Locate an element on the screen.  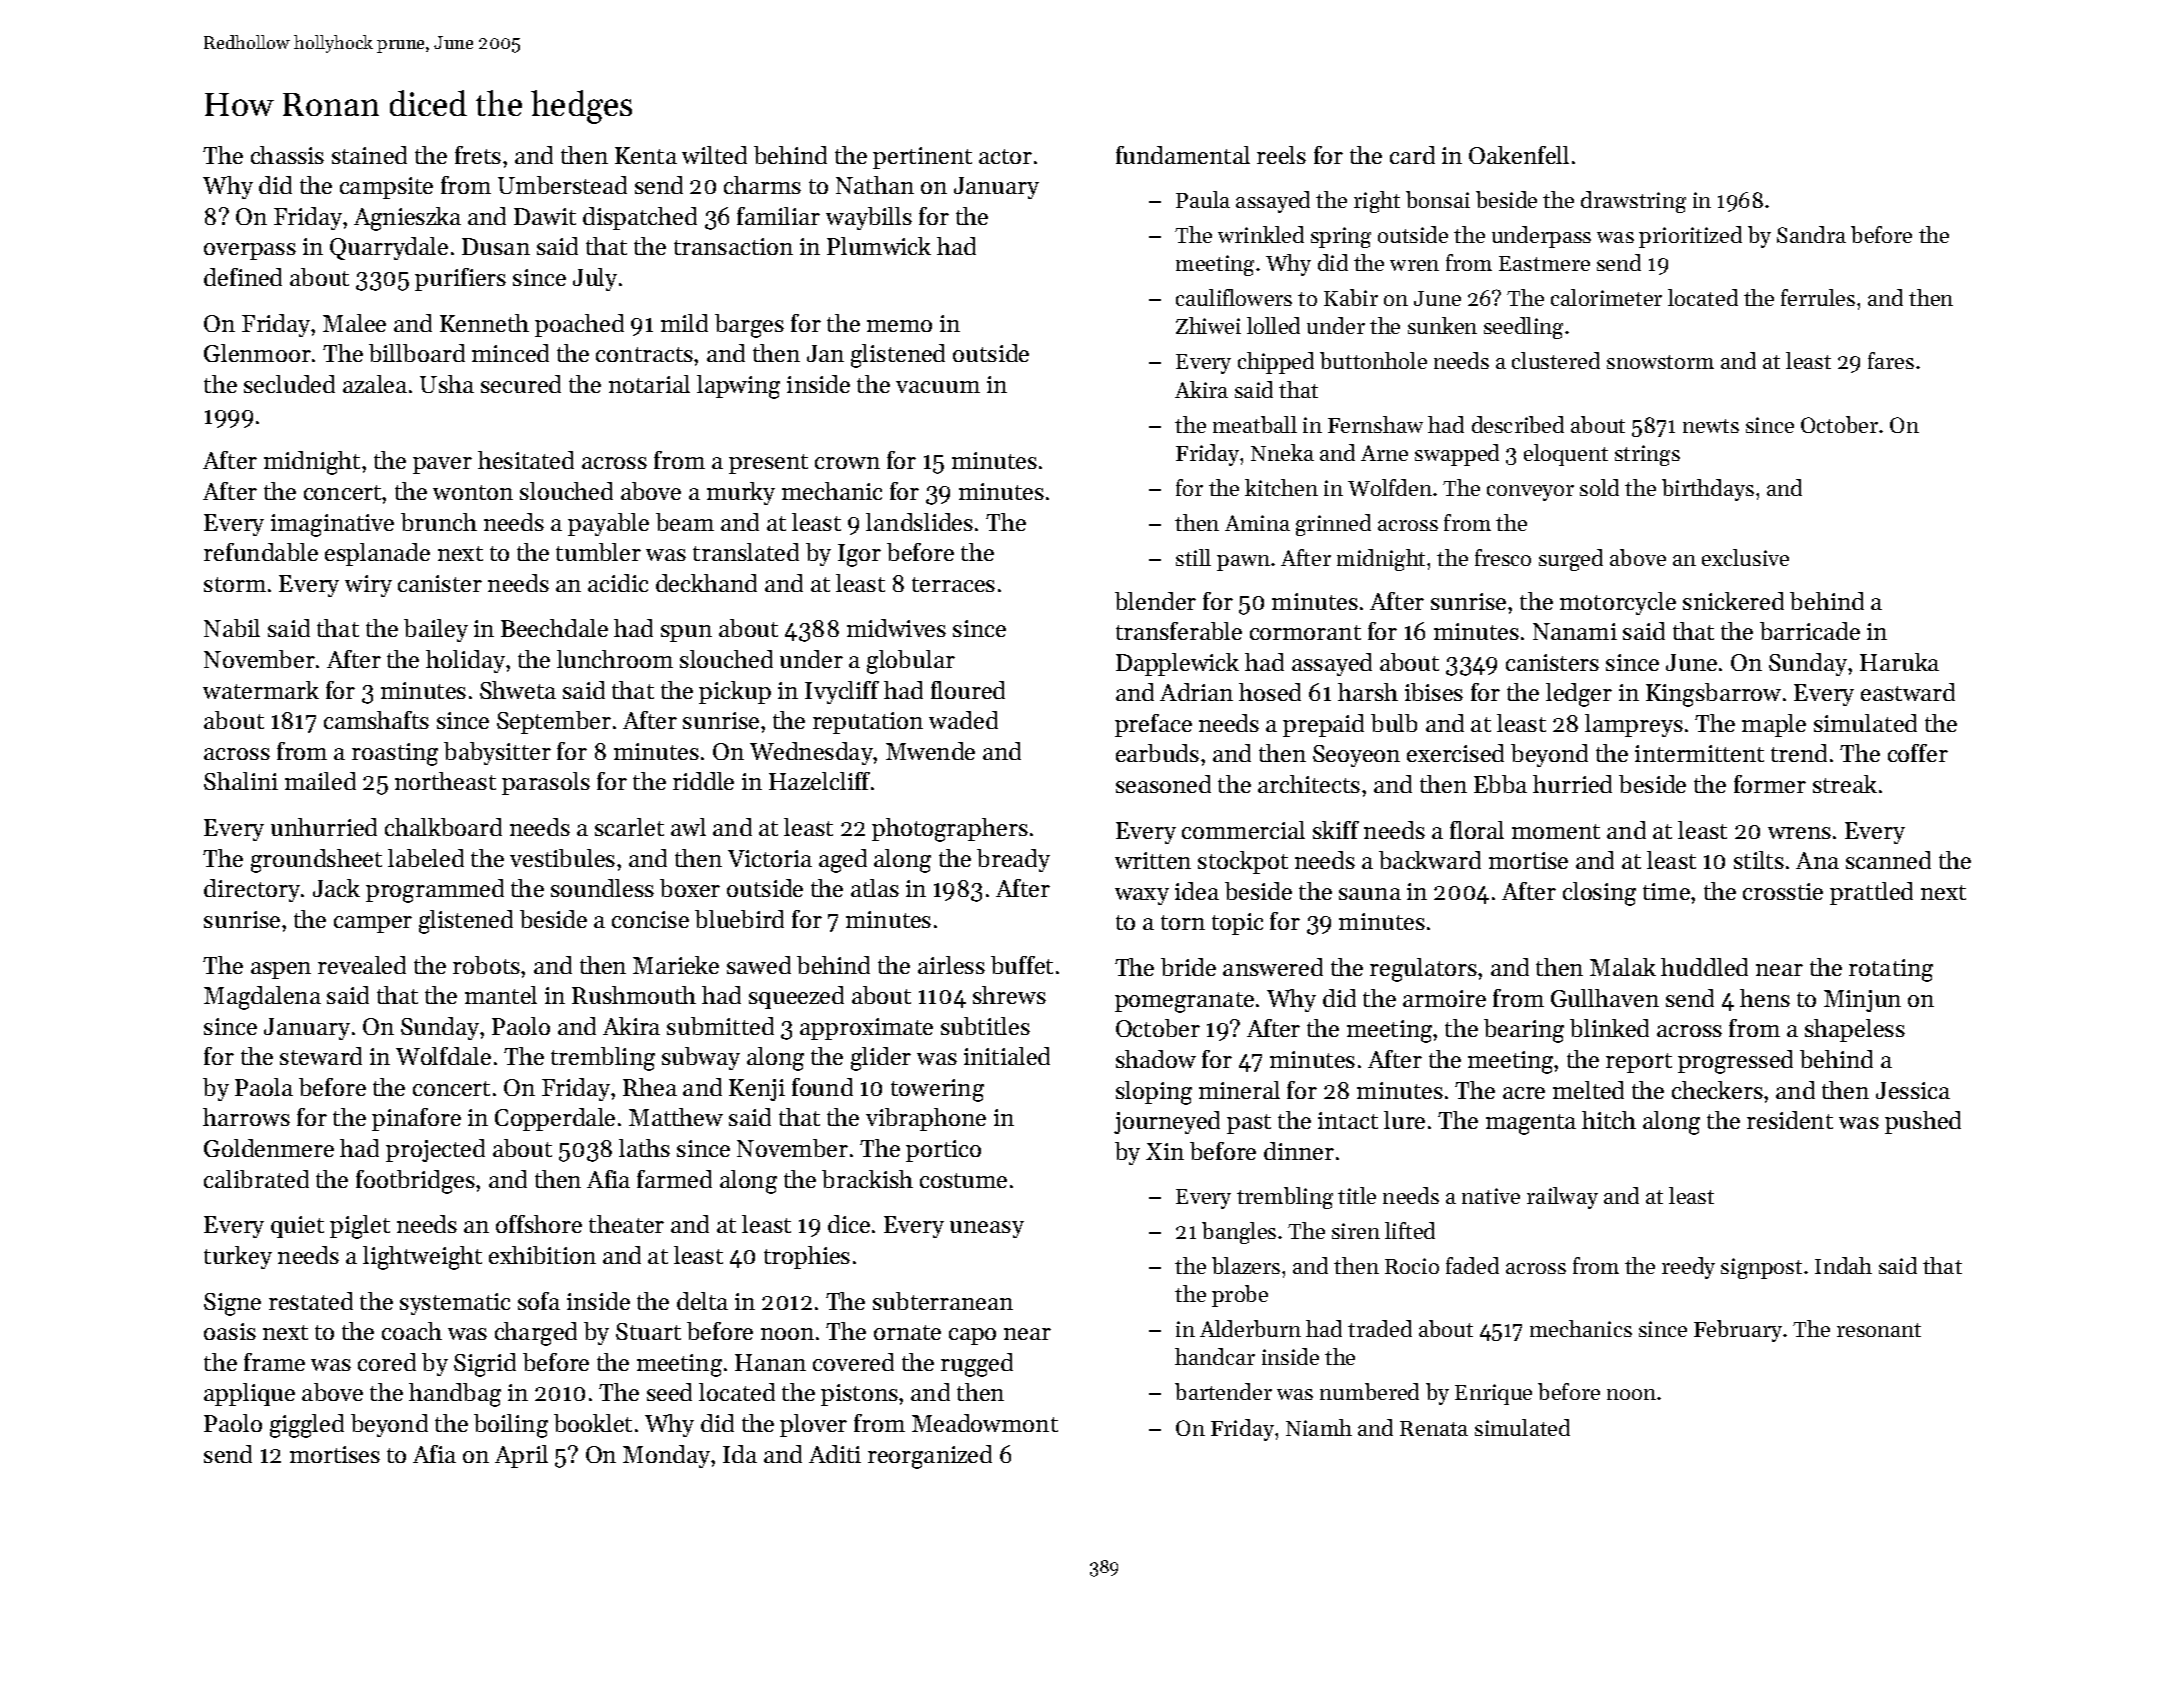
clustered is located at coordinates (1556, 360).
